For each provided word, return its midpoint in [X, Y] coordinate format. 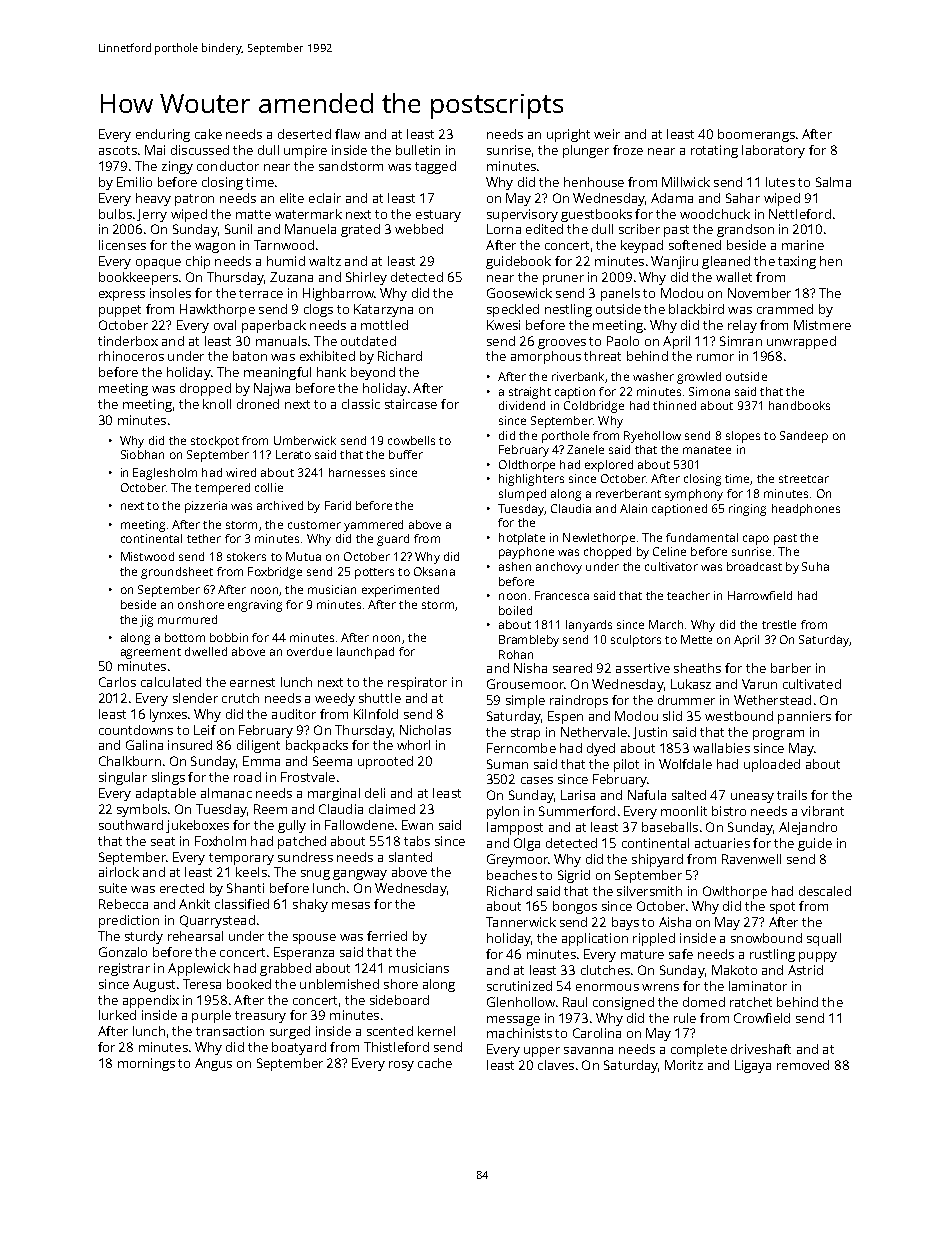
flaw [347, 134]
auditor [294, 714]
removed [803, 1065]
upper [542, 1052]
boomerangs [756, 135]
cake [208, 134]
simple [525, 701]
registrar [124, 969]
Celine [669, 551]
